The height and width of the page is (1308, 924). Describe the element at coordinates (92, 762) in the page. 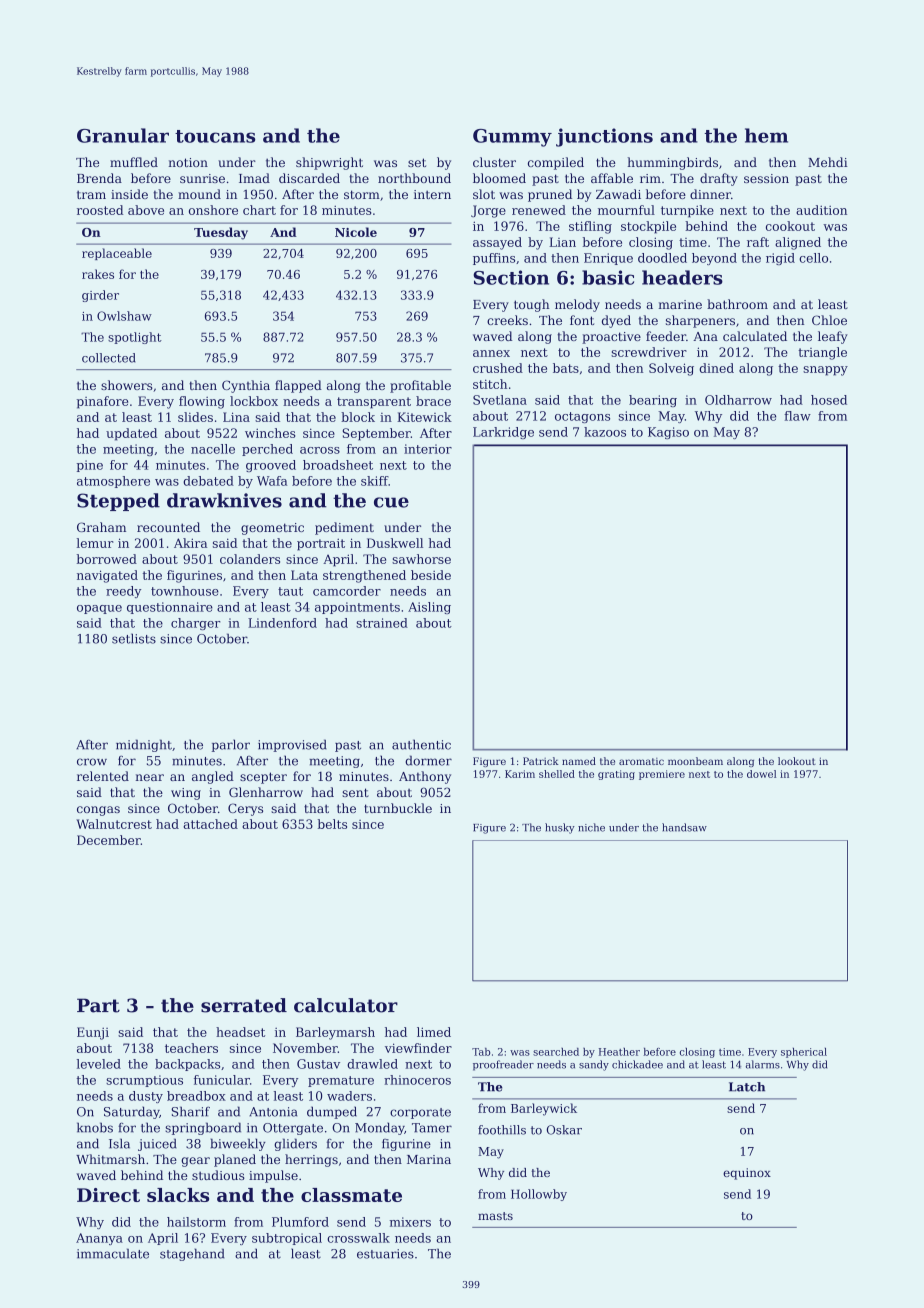

I see `crow` at that location.
